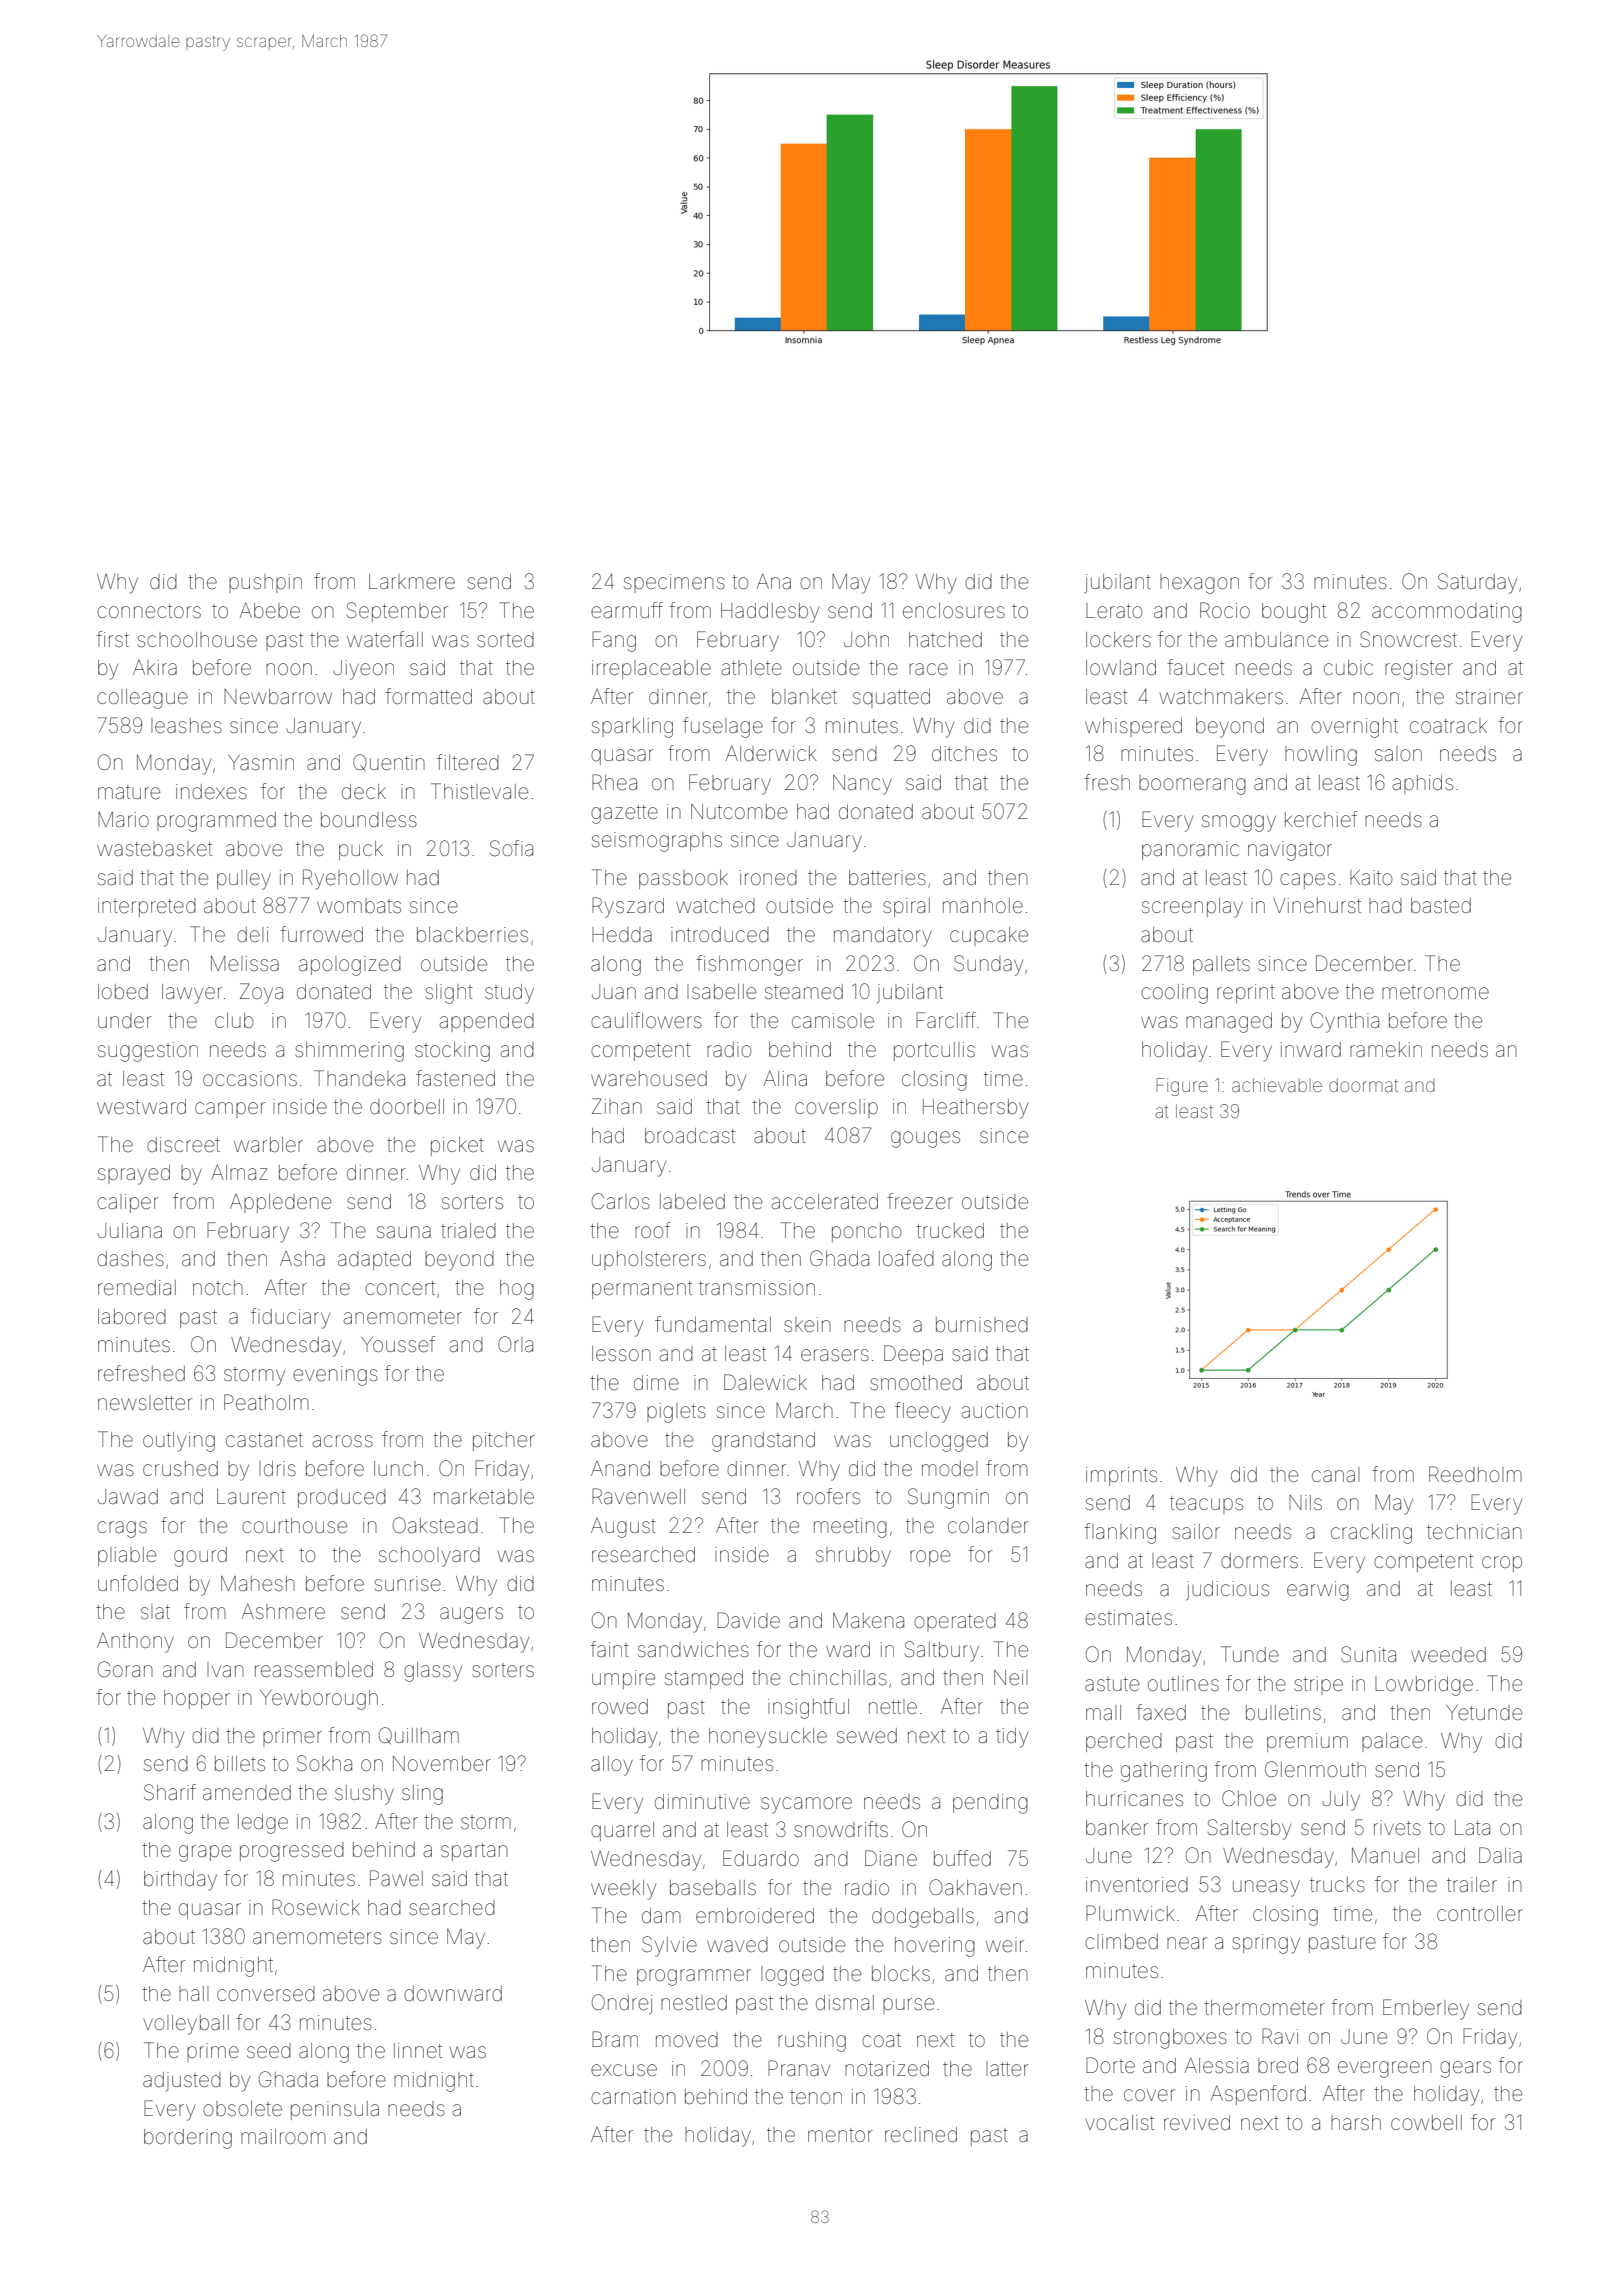 This page has width=1620, height=2292. I want to click on wombats, so click(359, 905).
